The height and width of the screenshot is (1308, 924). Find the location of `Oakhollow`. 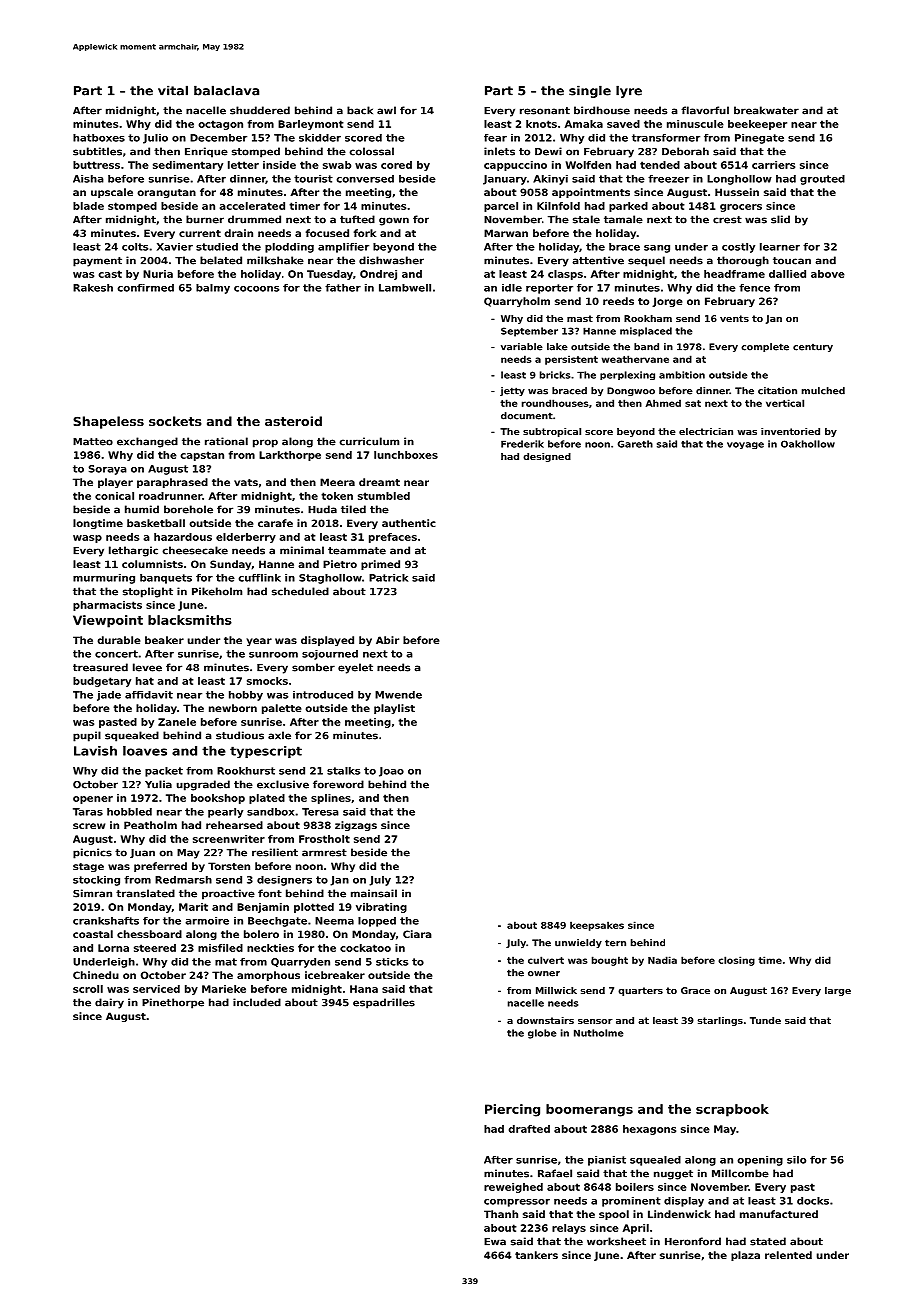

Oakhollow is located at coordinates (808, 444).
